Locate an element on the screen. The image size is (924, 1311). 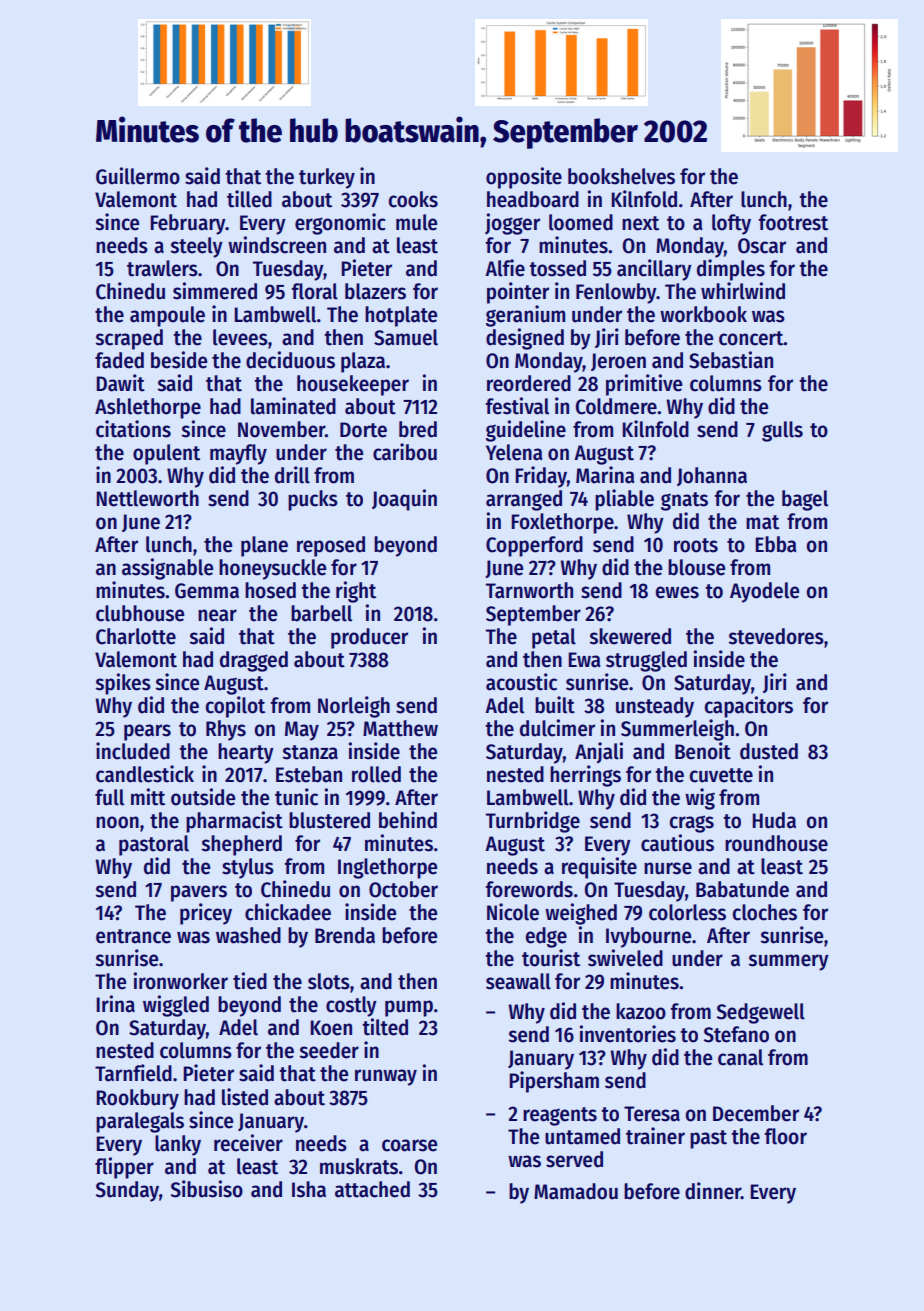
levees is located at coordinates (240, 337).
